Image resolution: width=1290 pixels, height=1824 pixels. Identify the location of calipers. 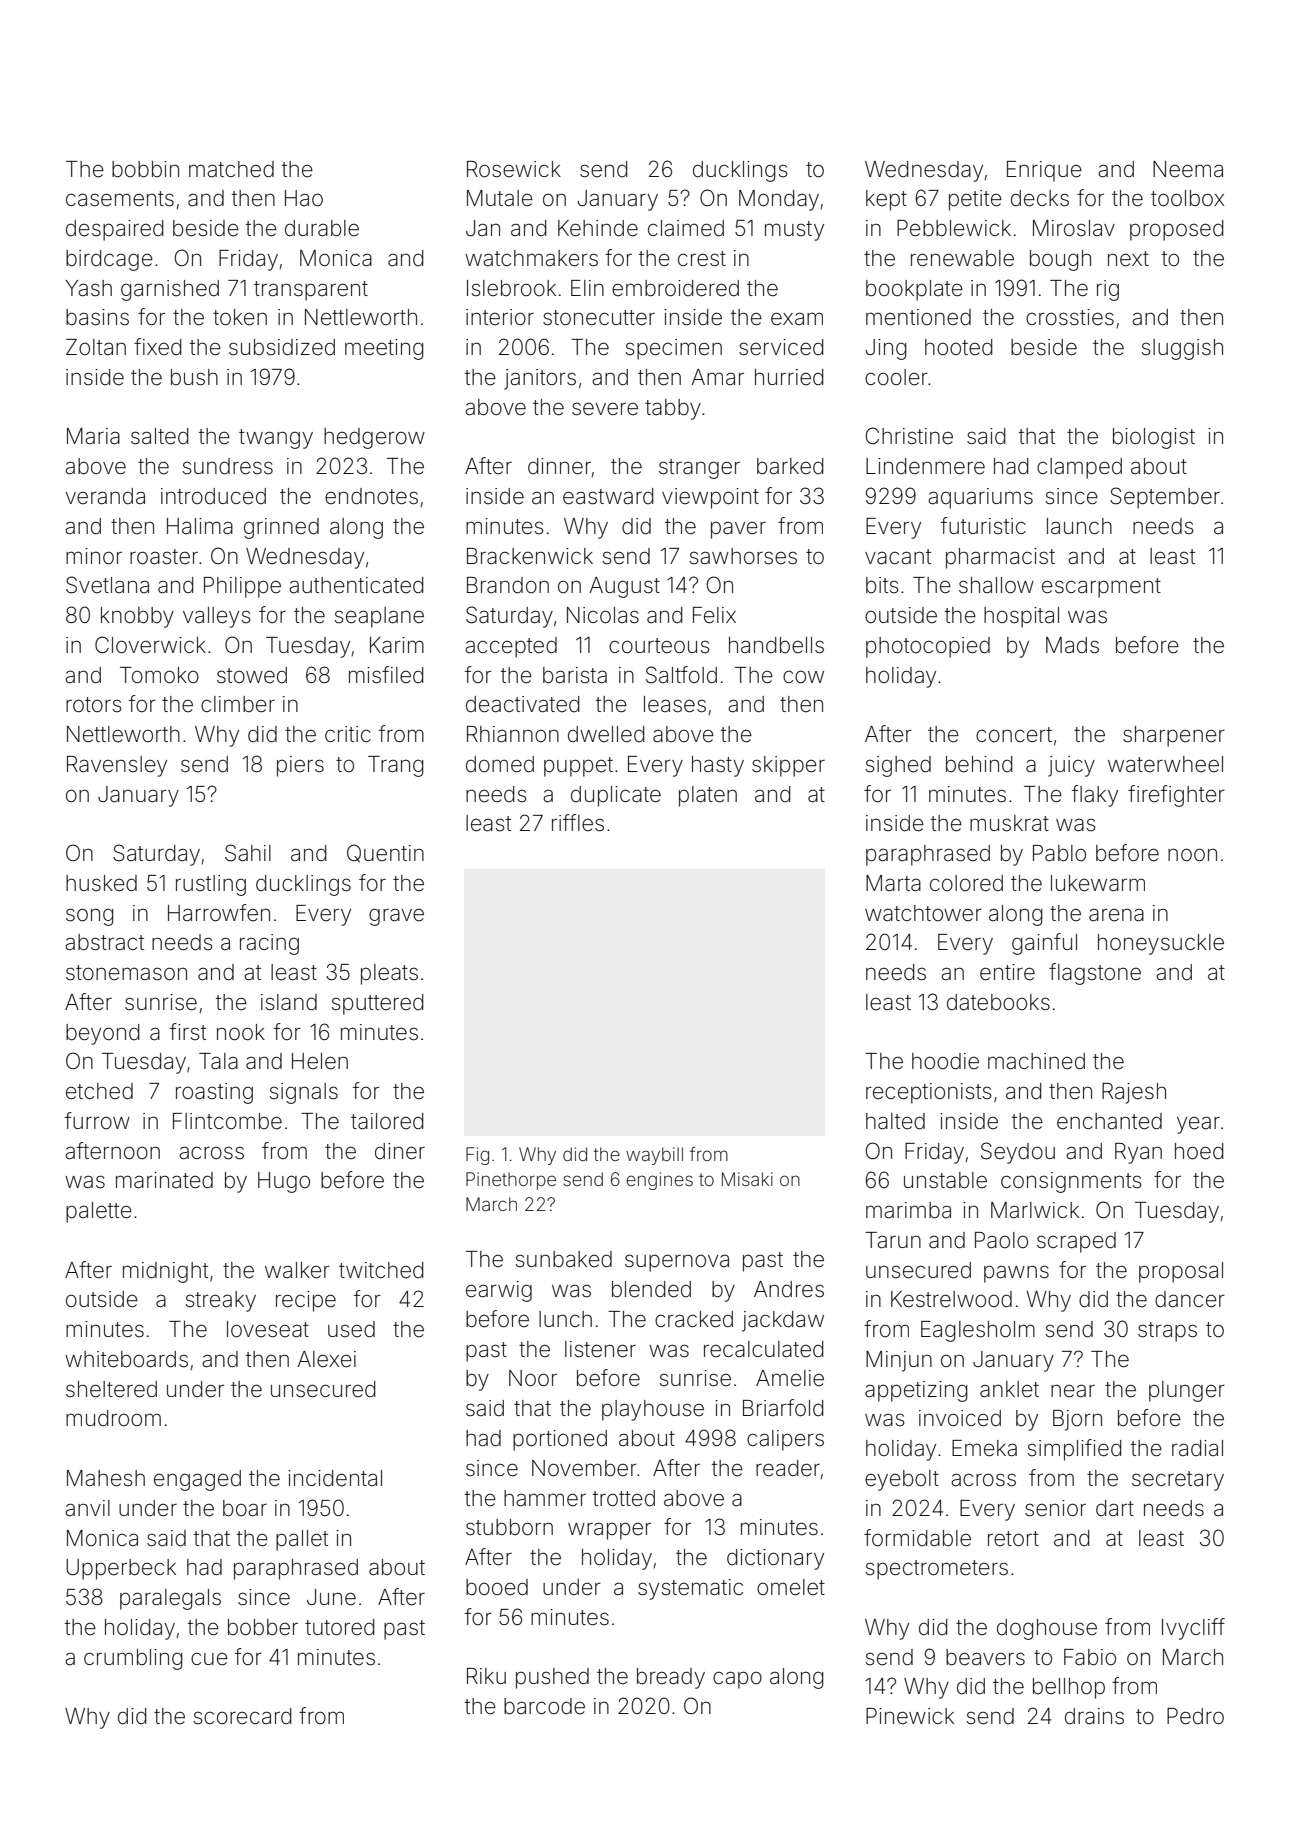
(785, 1440).
